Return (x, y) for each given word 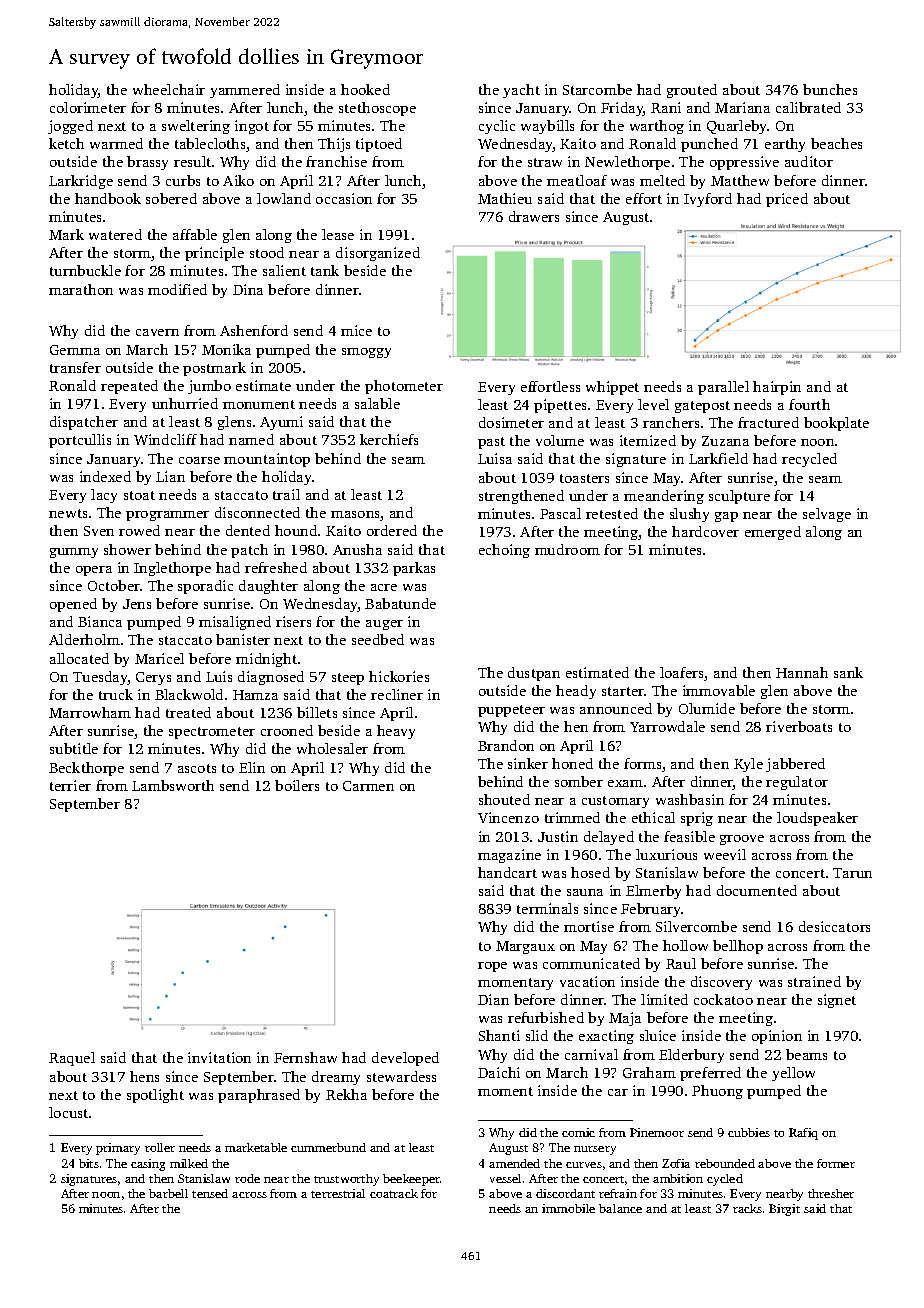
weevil (725, 854)
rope (492, 967)
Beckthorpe (86, 769)
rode (247, 1178)
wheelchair (169, 89)
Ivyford (708, 200)
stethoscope (377, 109)
